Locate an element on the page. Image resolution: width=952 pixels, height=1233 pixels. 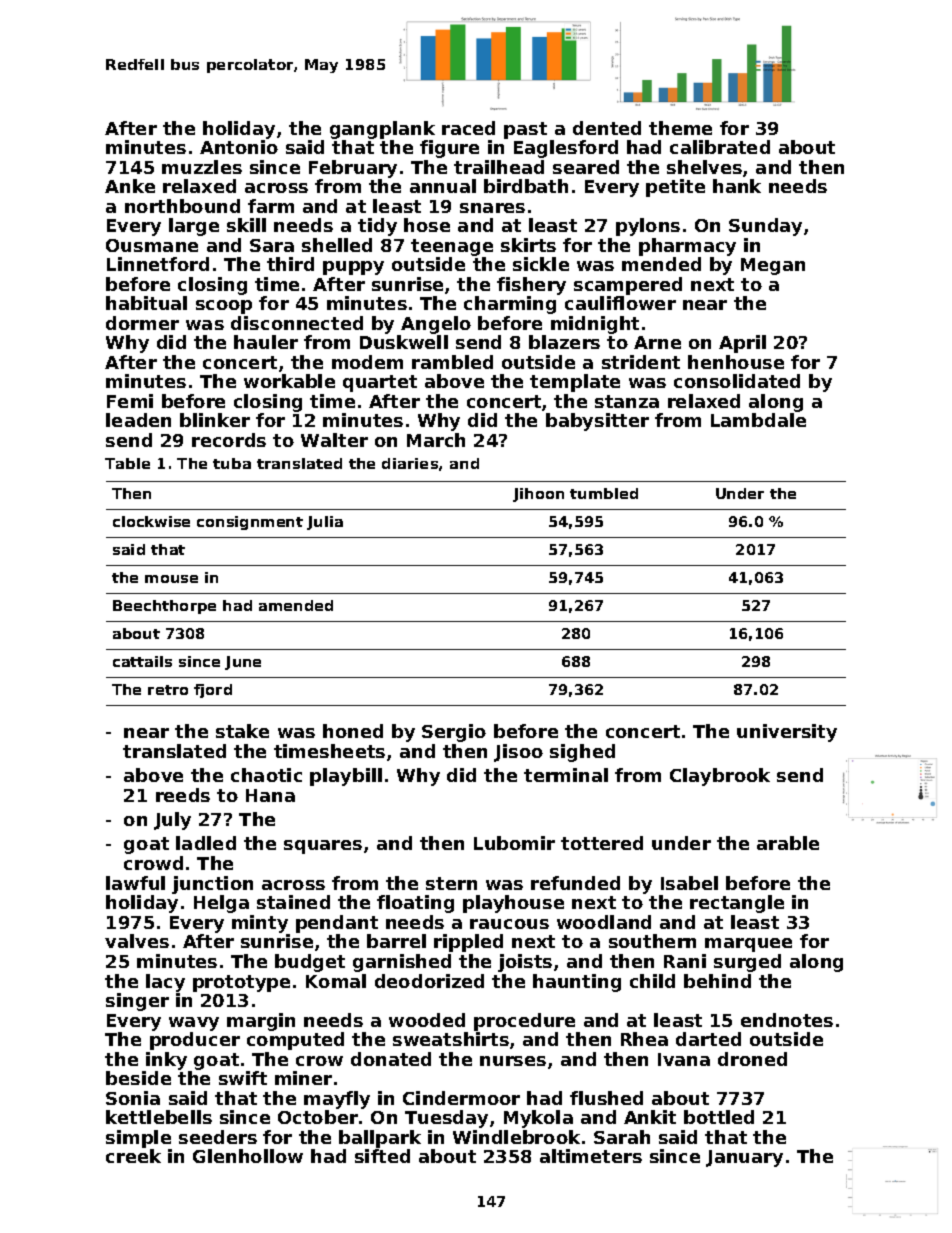
behind is located at coordinates (717, 981).
